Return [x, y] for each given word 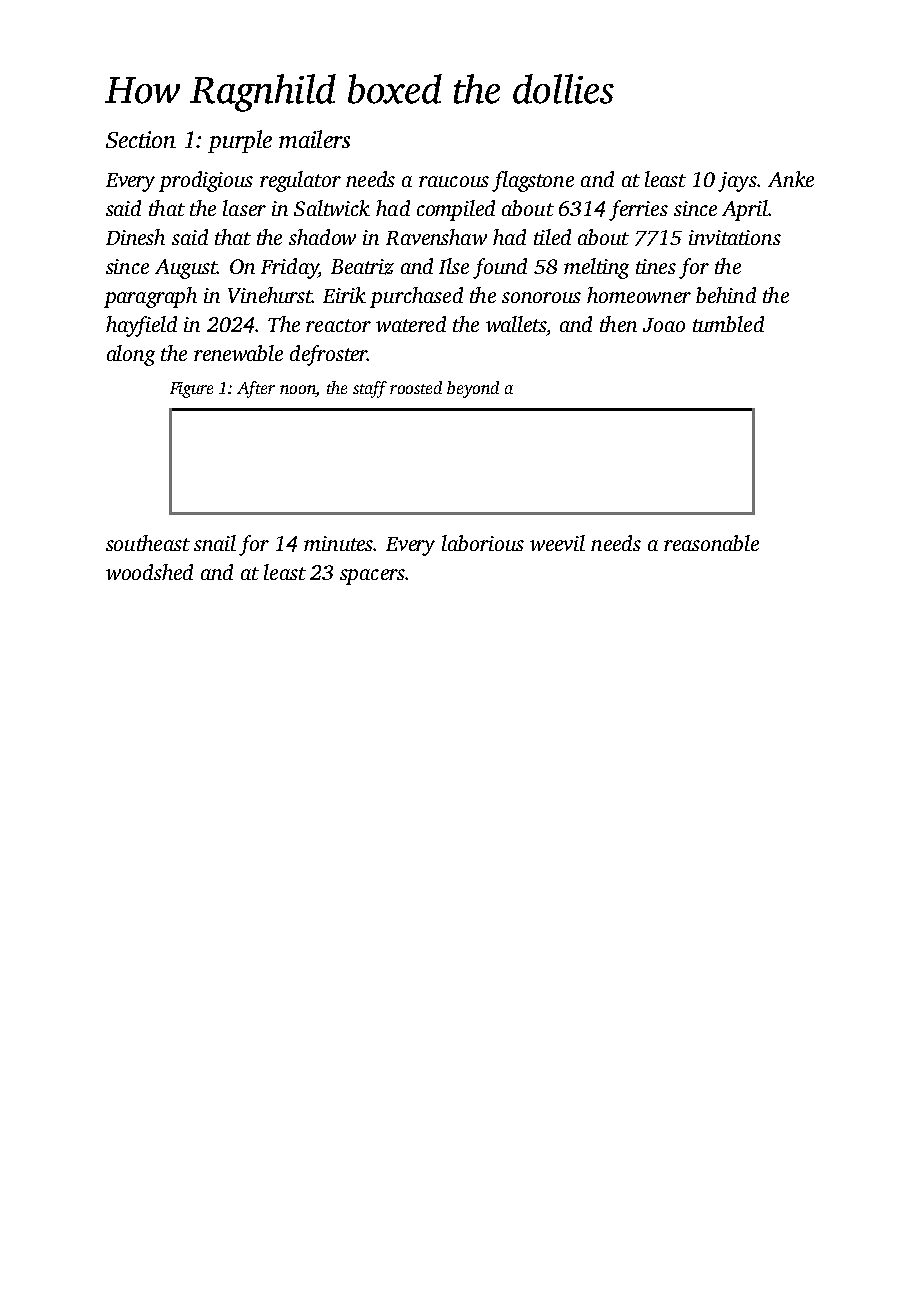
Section [141, 139]
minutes [338, 543]
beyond [473, 389]
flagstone [533, 181]
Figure [191, 390]
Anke [791, 179]
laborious [483, 543]
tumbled [728, 324]
